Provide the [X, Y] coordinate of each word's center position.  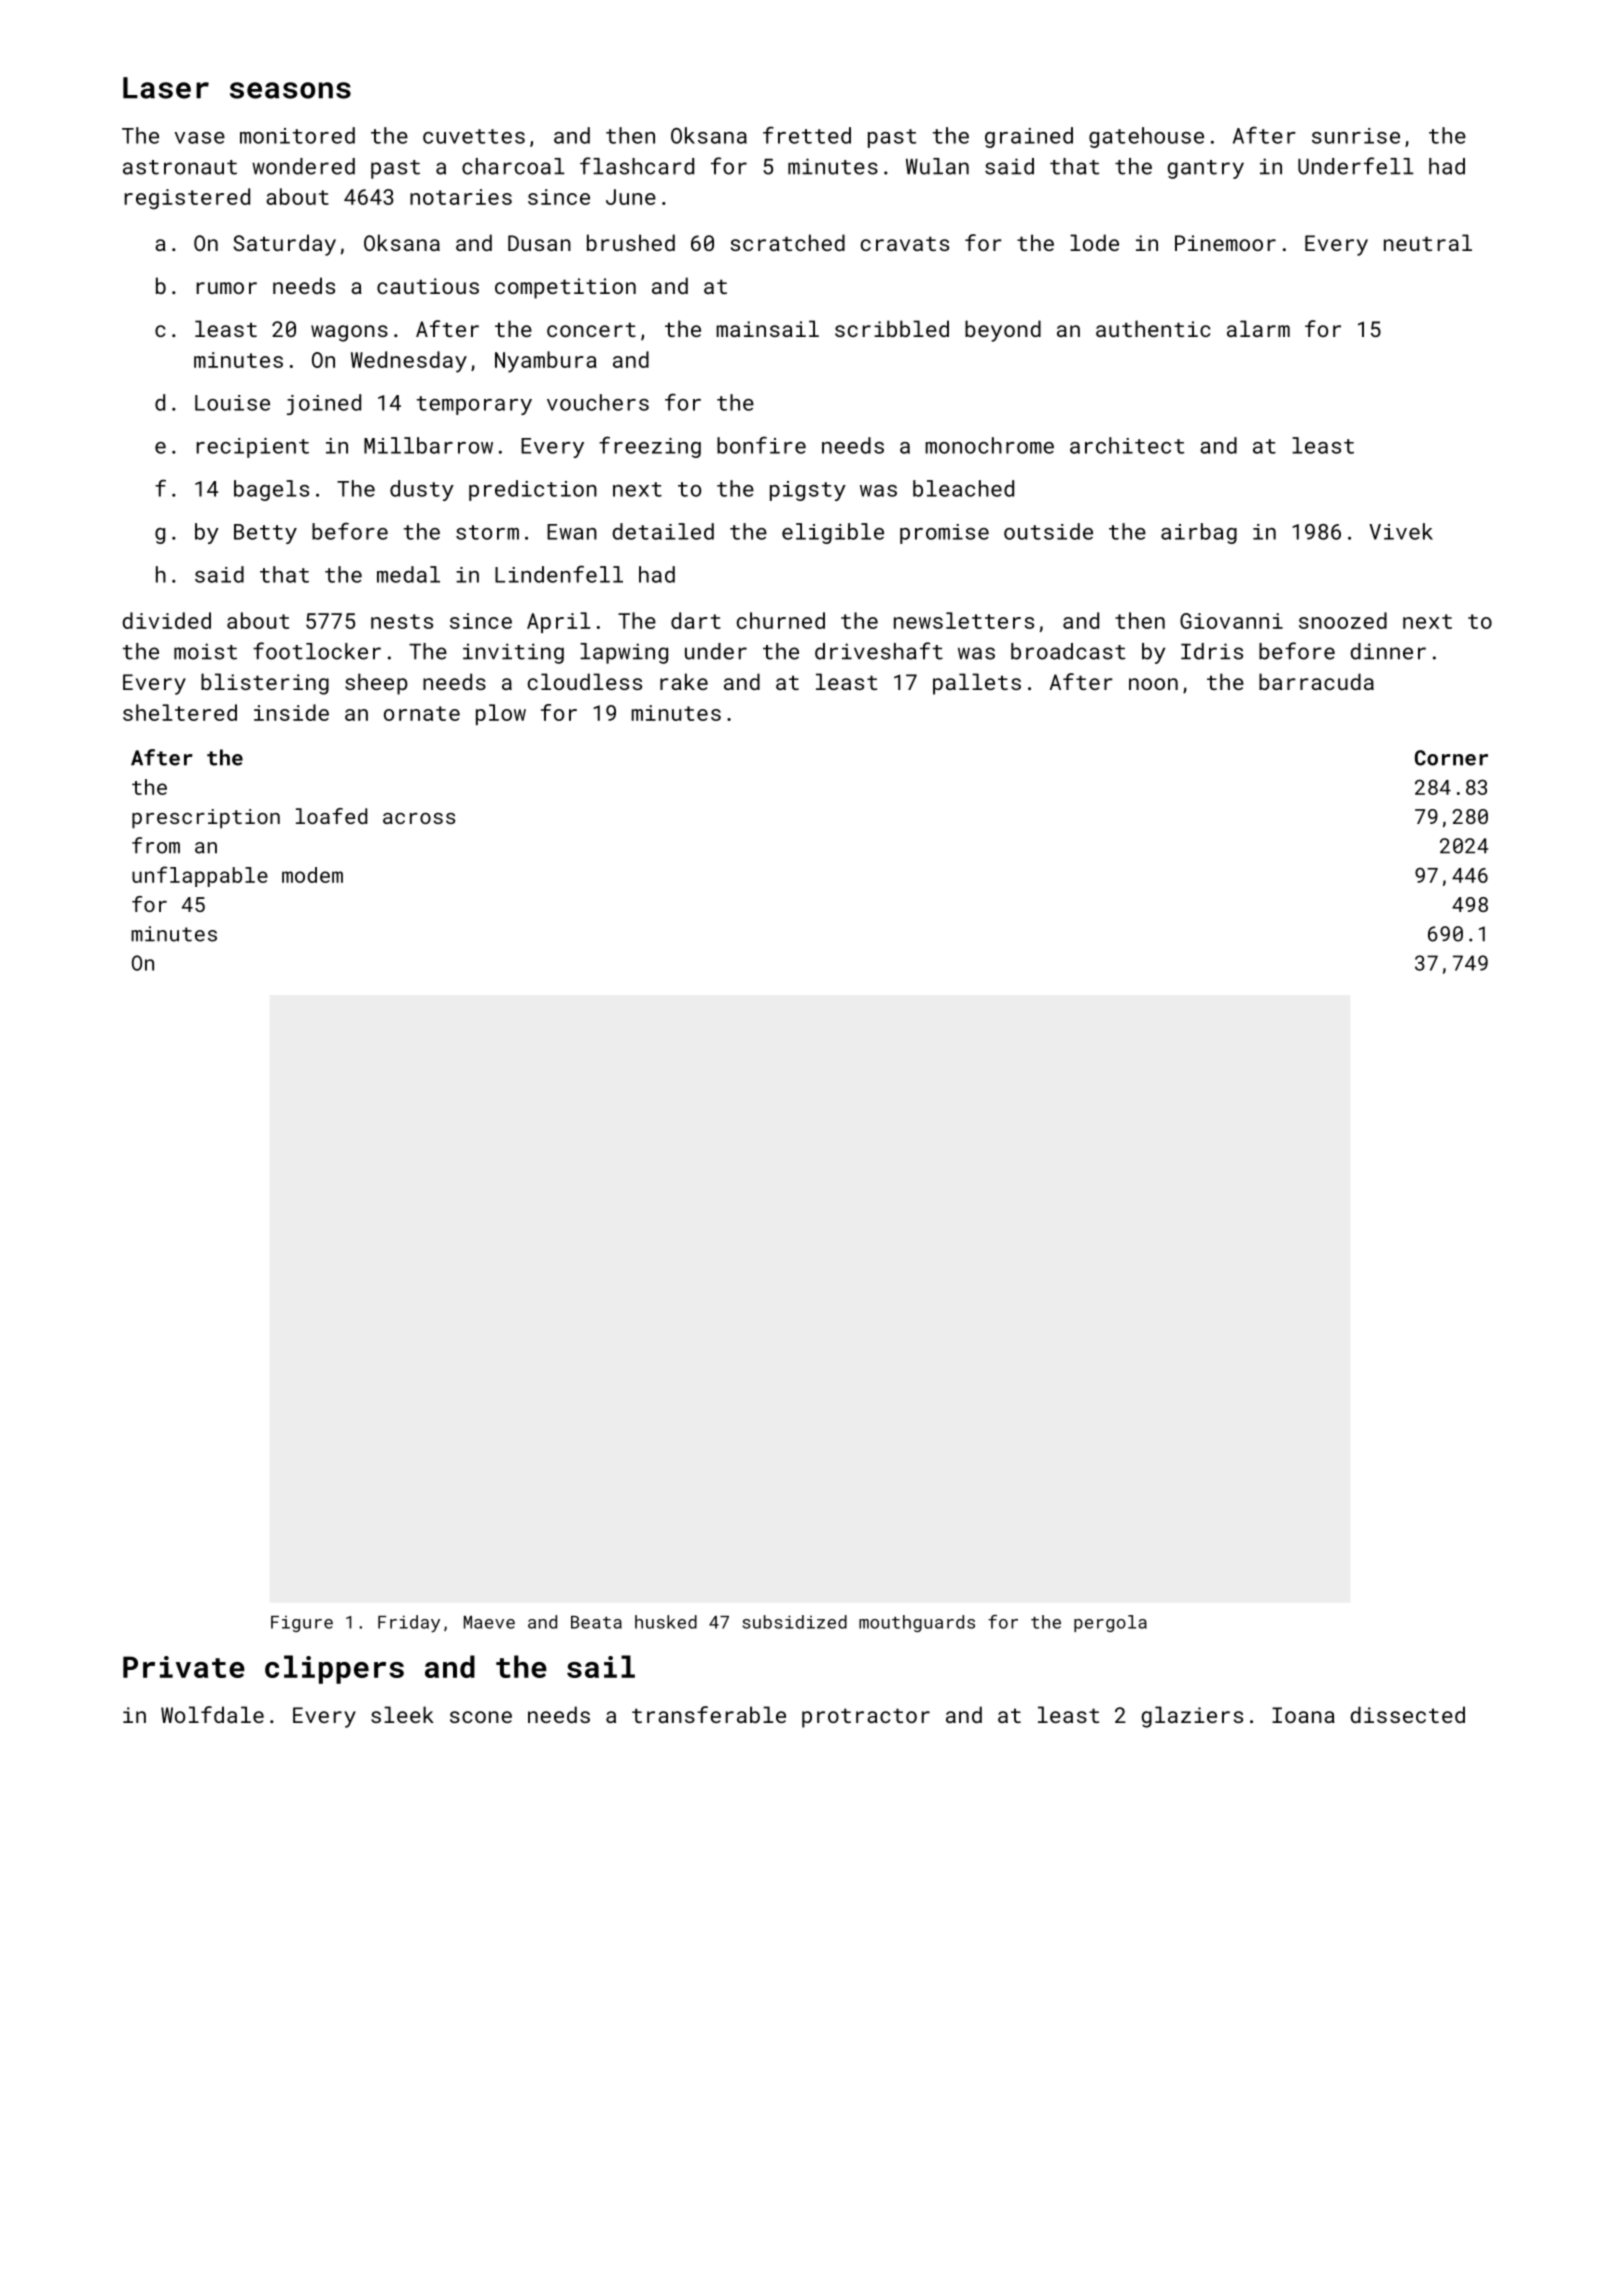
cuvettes [474, 136]
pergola [1110, 1623]
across [419, 818]
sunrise [1356, 136]
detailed [663, 531]
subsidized [794, 1622]
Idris [1212, 651]
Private [184, 1667]
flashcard [637, 166]
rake [684, 681]
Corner [1451, 758]
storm [487, 532]
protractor [866, 1718]
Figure [302, 1624]
